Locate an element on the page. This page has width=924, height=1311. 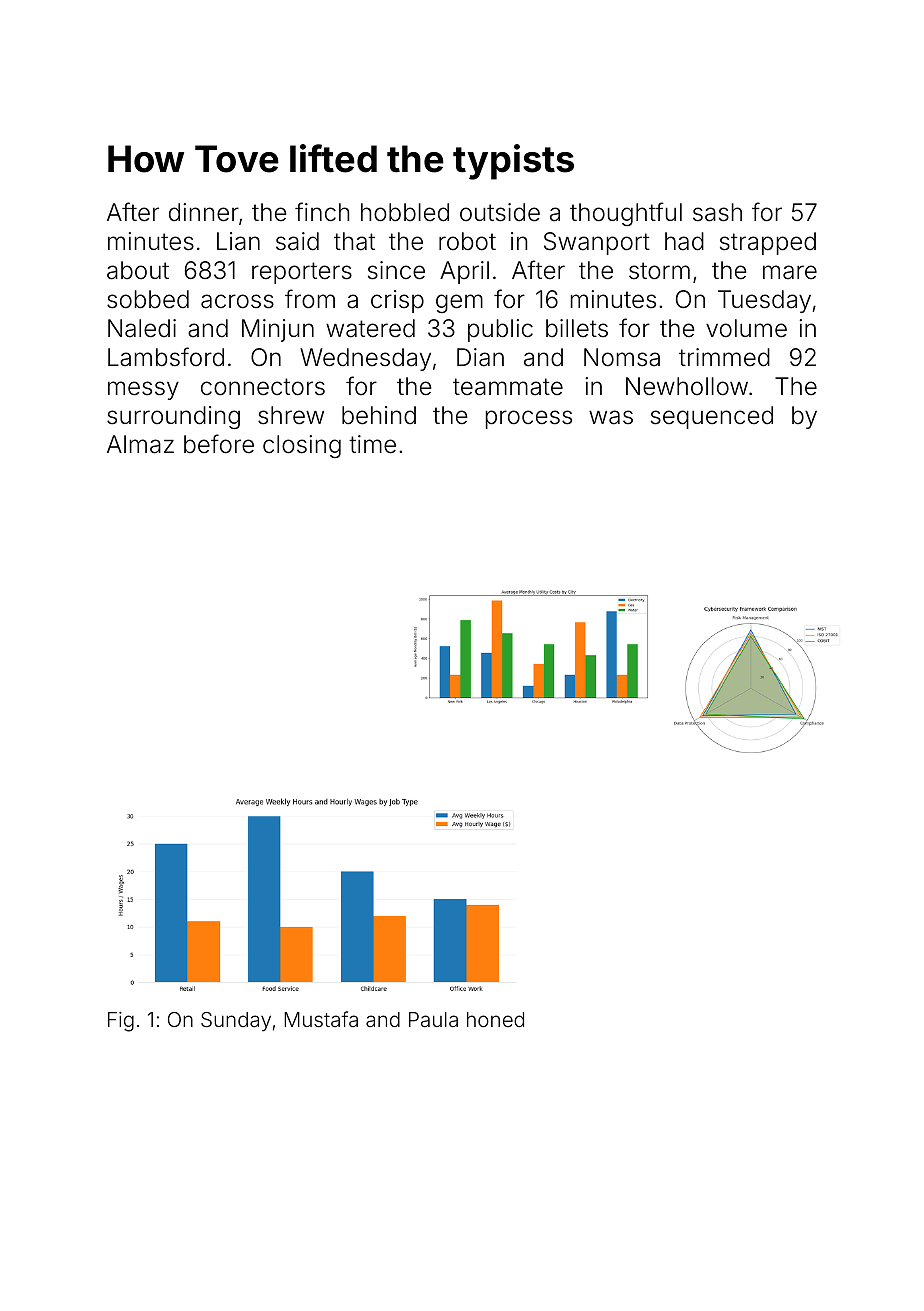
thoughtful is located at coordinates (626, 214).
